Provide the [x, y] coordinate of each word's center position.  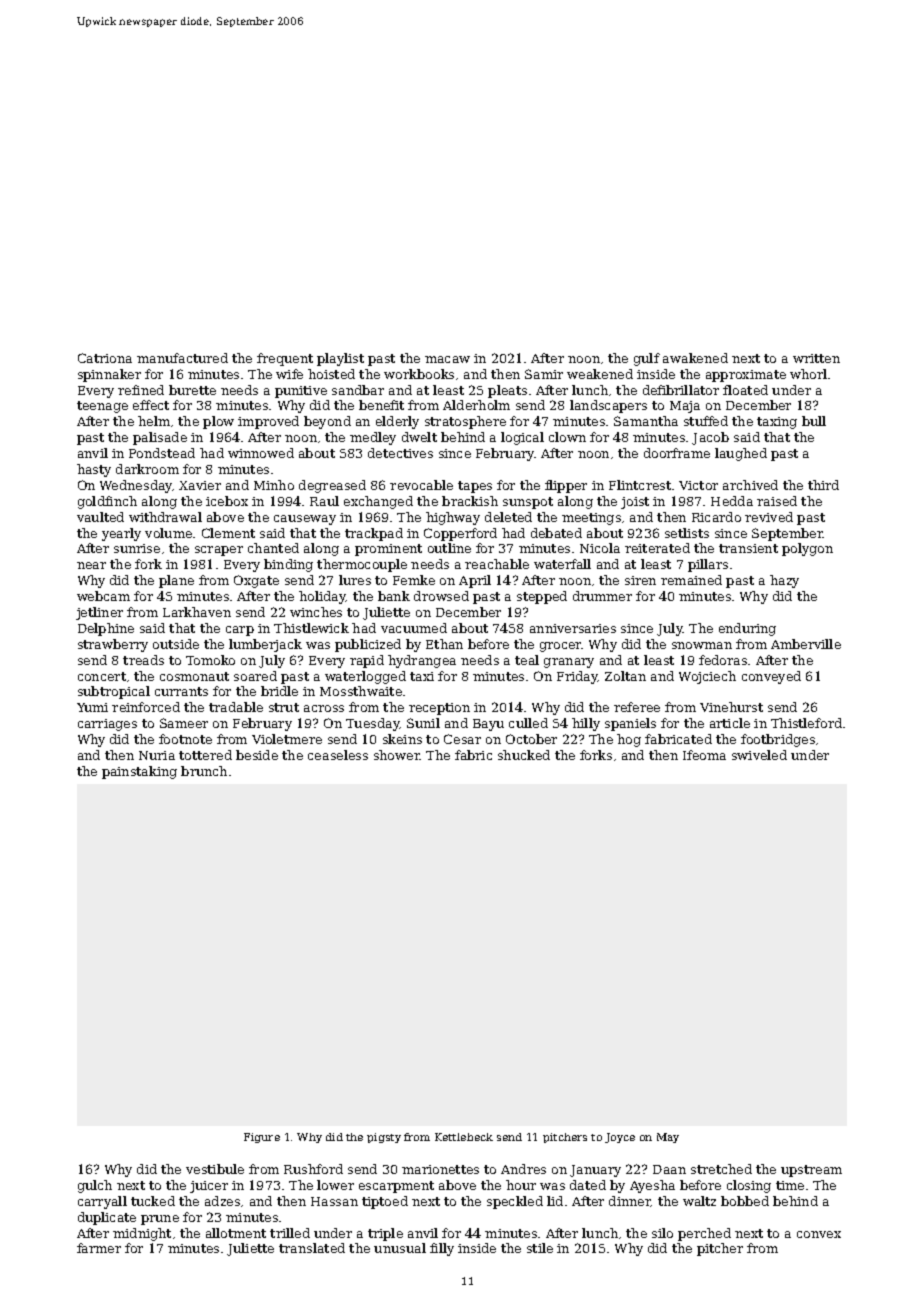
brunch [204, 771]
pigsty [384, 1138]
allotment [236, 1233]
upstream [811, 1171]
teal [527, 660]
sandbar [358, 390]
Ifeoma [704, 755]
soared [255, 676]
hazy [784, 581]
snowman [702, 645]
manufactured [182, 358]
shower [397, 755]
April [475, 581]
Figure [262, 1138]
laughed [741, 454]
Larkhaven [197, 612]
